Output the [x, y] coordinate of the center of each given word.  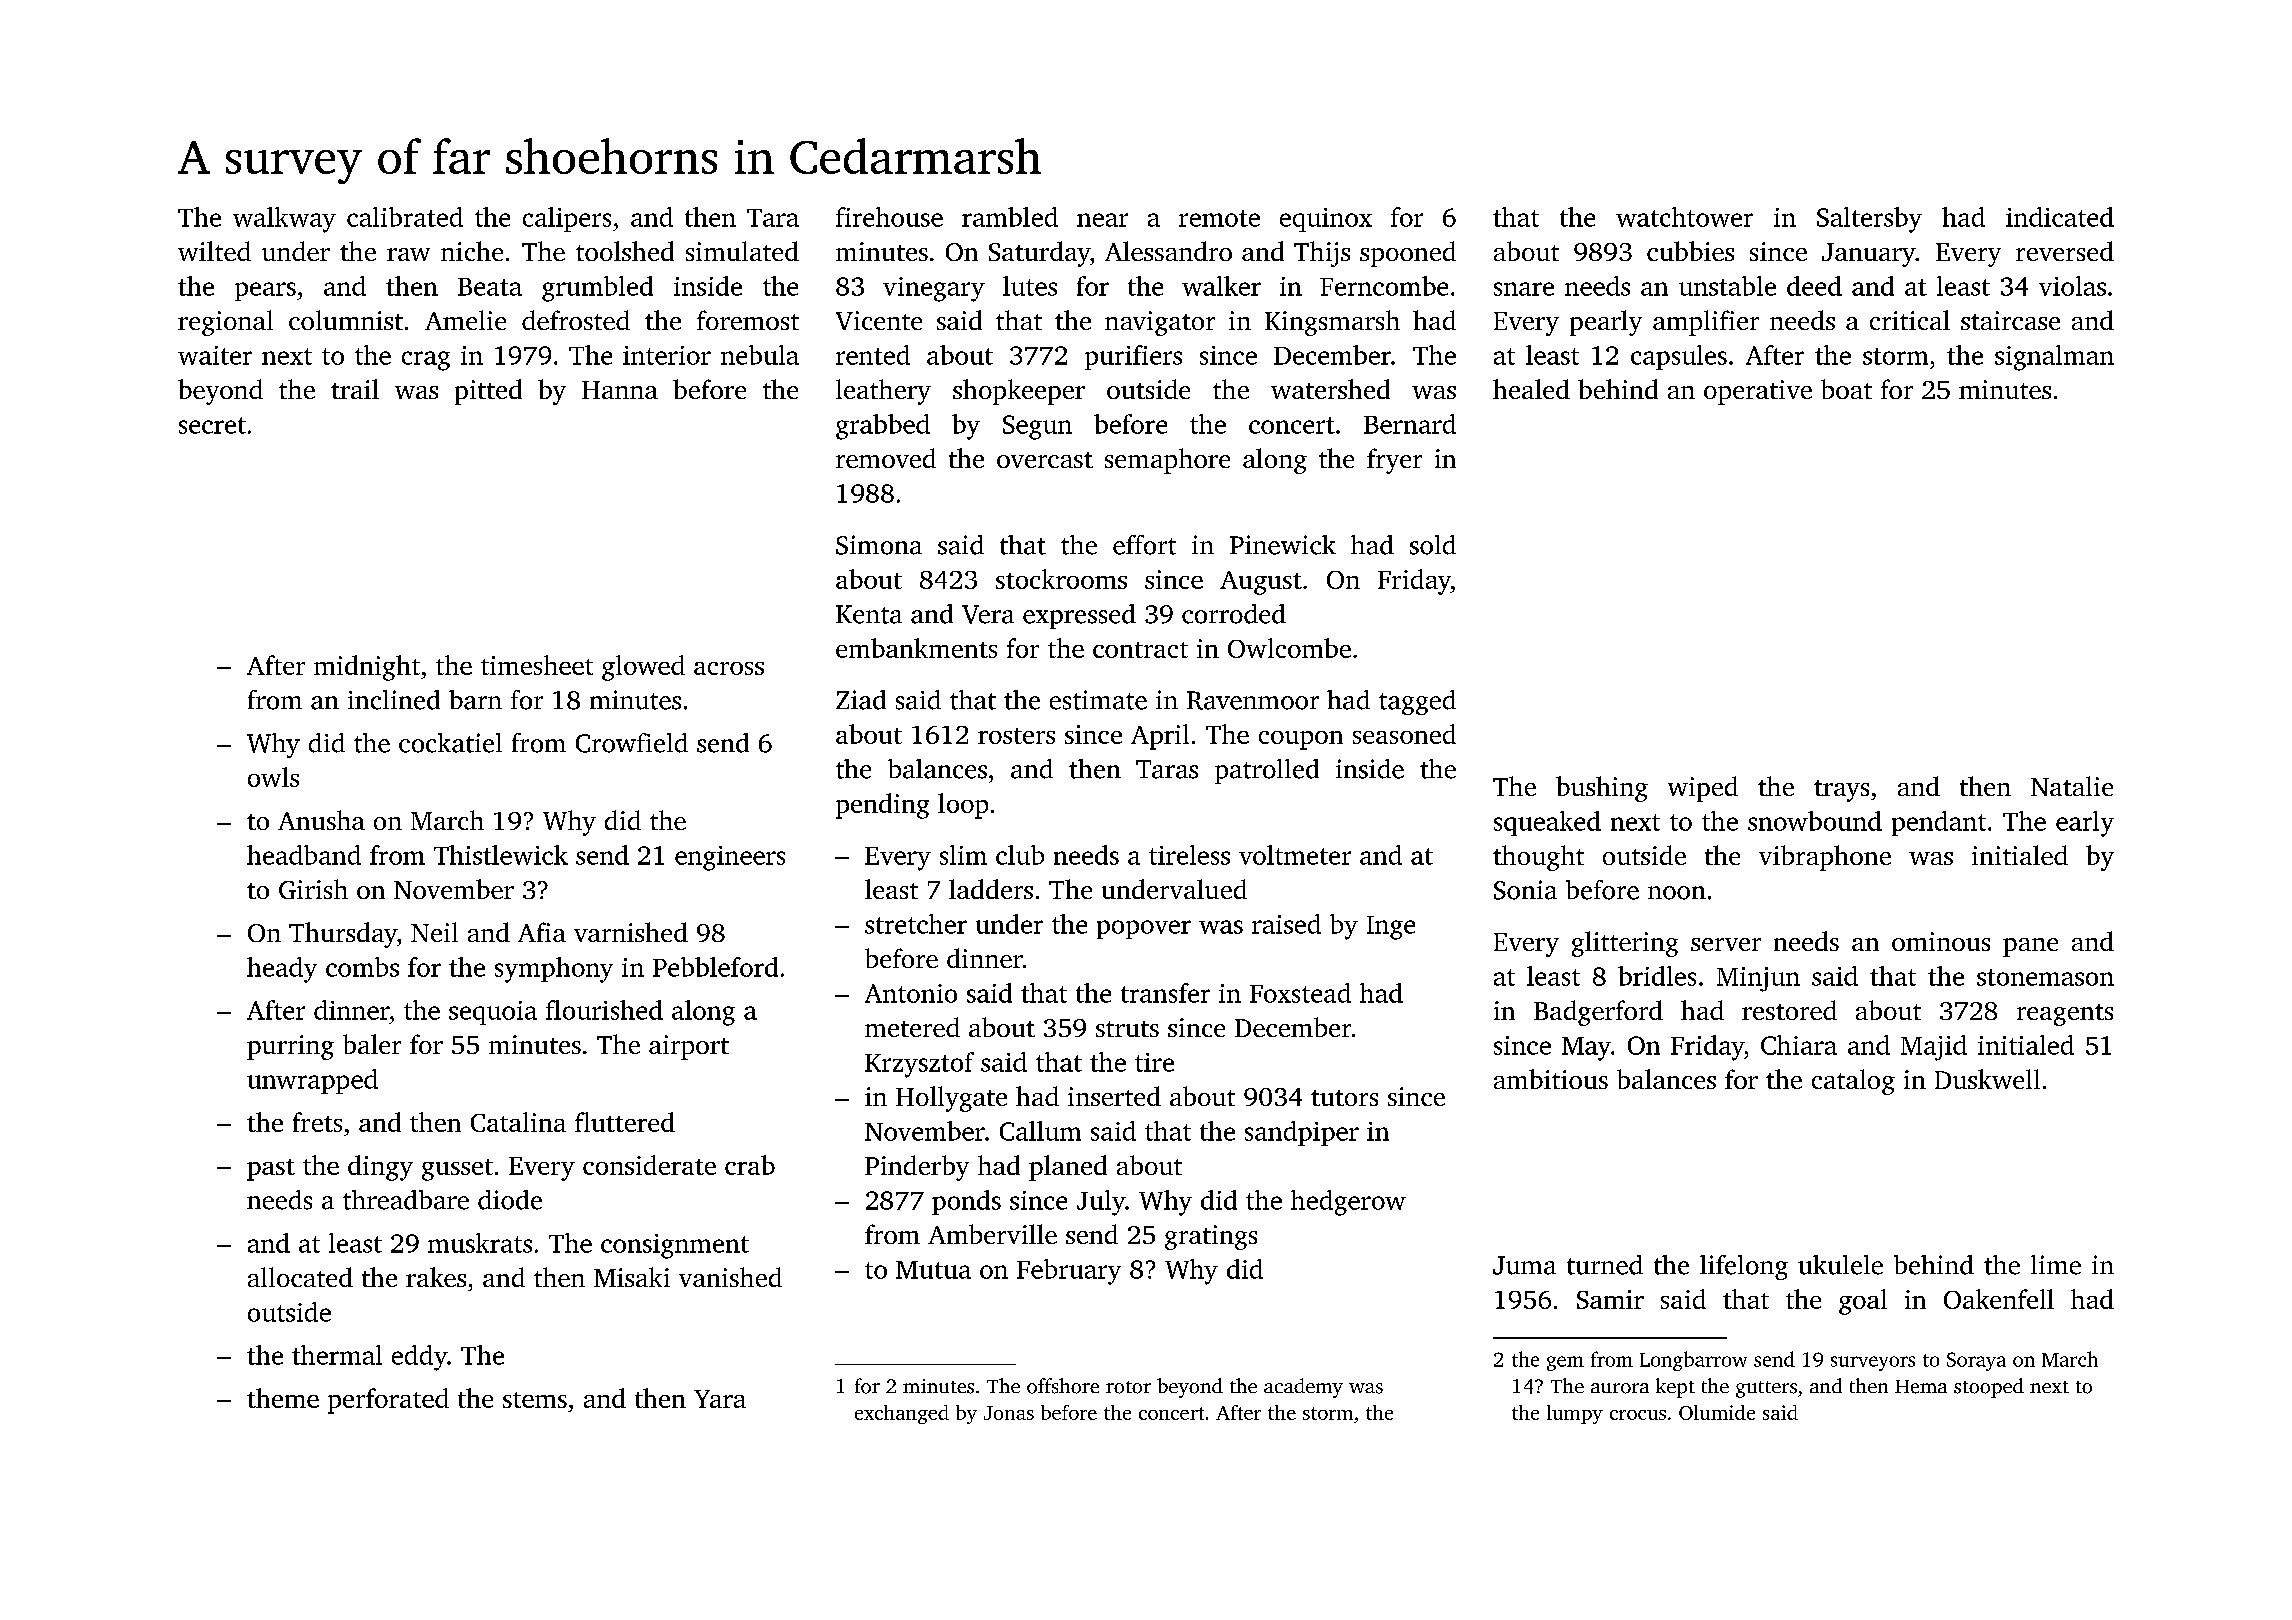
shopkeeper [1019, 392]
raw [408, 254]
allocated [300, 1277]
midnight [367, 668]
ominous [1941, 941]
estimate [1098, 700]
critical [1910, 320]
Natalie [2072, 786]
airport [689, 1047]
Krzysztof [919, 1065]
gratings [1211, 1237]
